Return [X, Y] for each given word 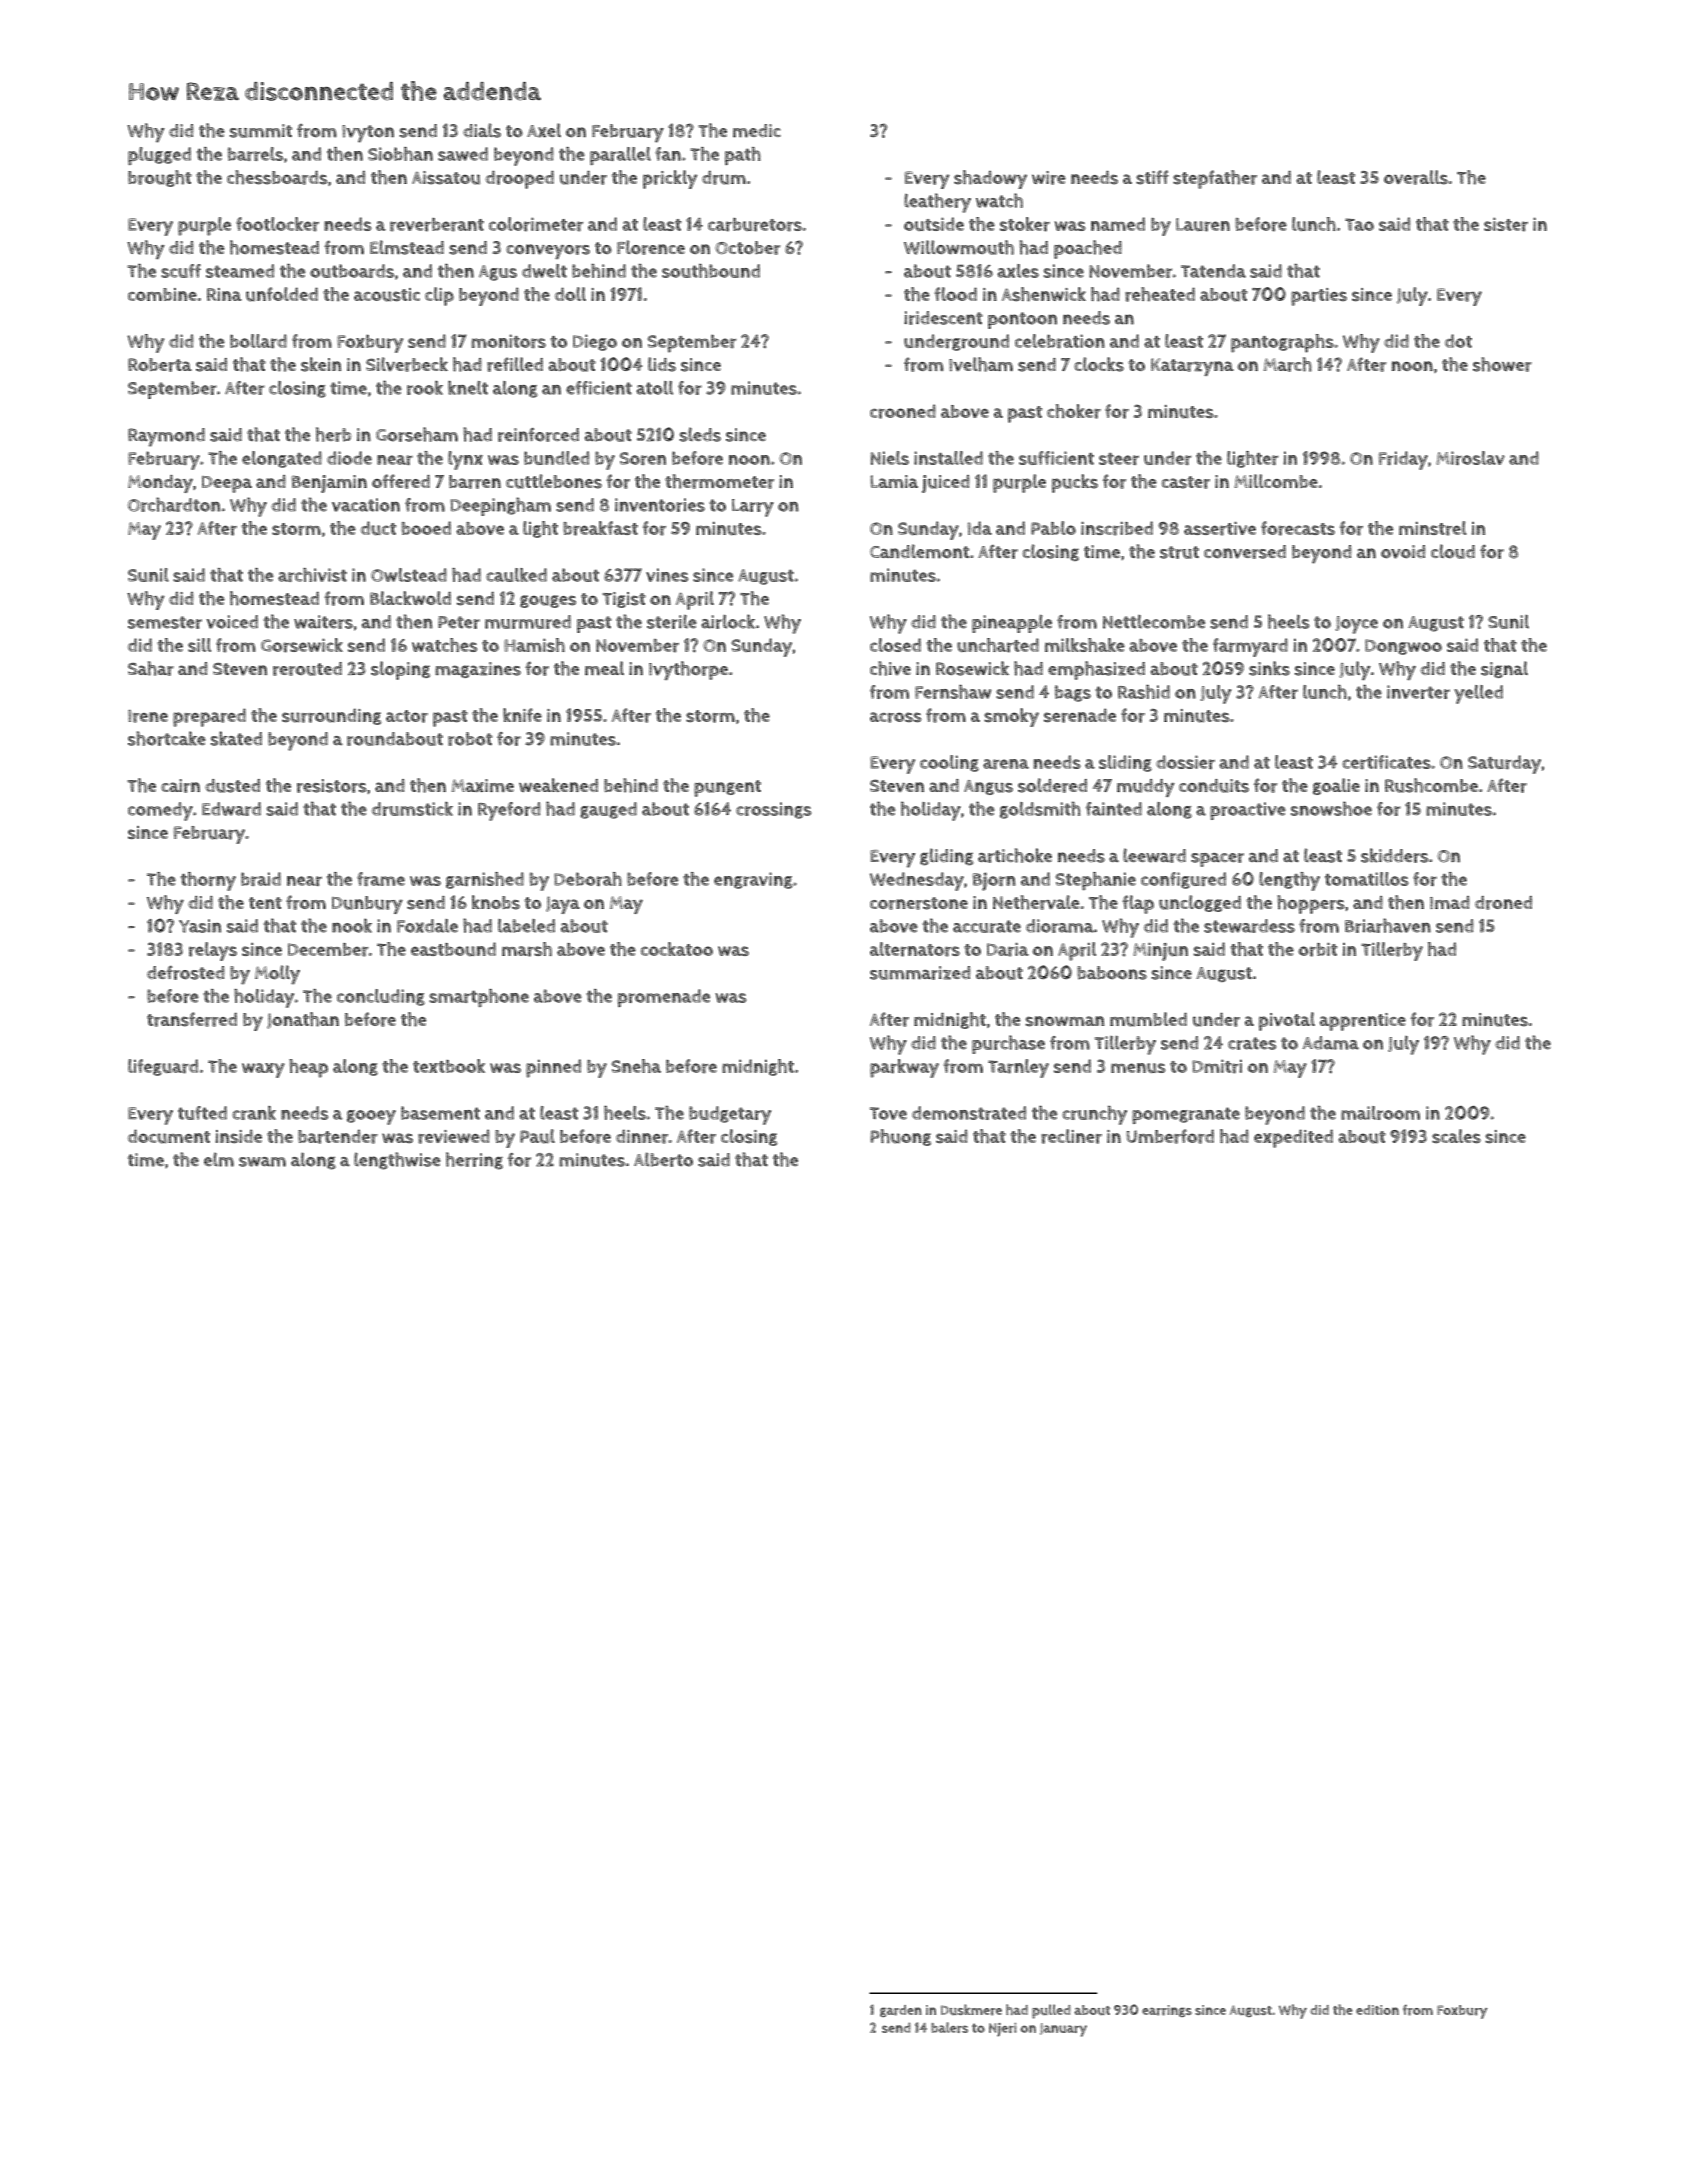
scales [1456, 1136]
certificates [1386, 762]
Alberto [663, 1159]
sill [199, 645]
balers [949, 2027]
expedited [1293, 1138]
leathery [937, 203]
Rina [224, 294]
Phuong [900, 1137]
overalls [1416, 177]
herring [474, 1161]
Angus [988, 787]
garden [901, 2011]
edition [1377, 2010]
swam [262, 1162]
